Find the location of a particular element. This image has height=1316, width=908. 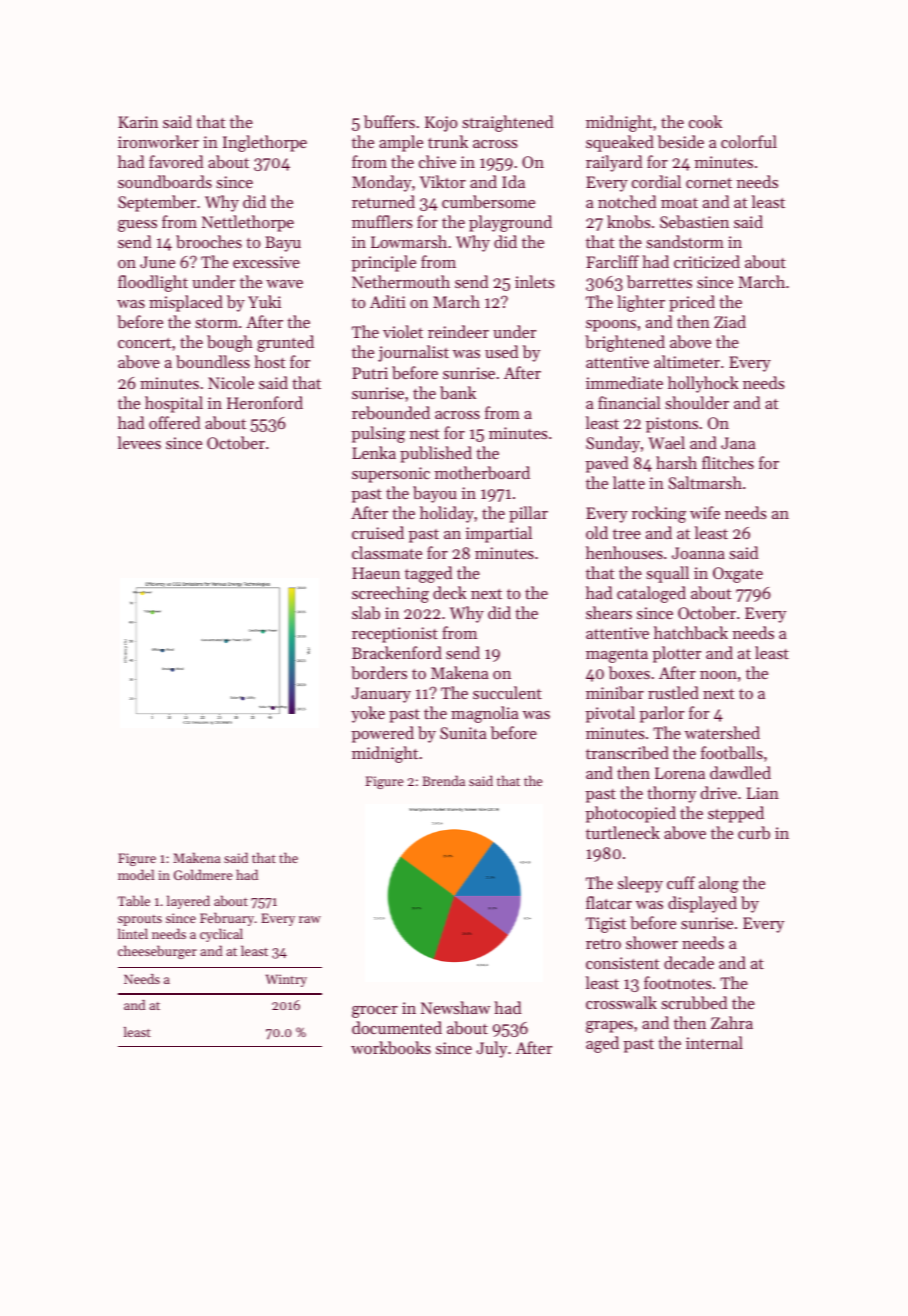

buffers is located at coordinates (389, 121).
